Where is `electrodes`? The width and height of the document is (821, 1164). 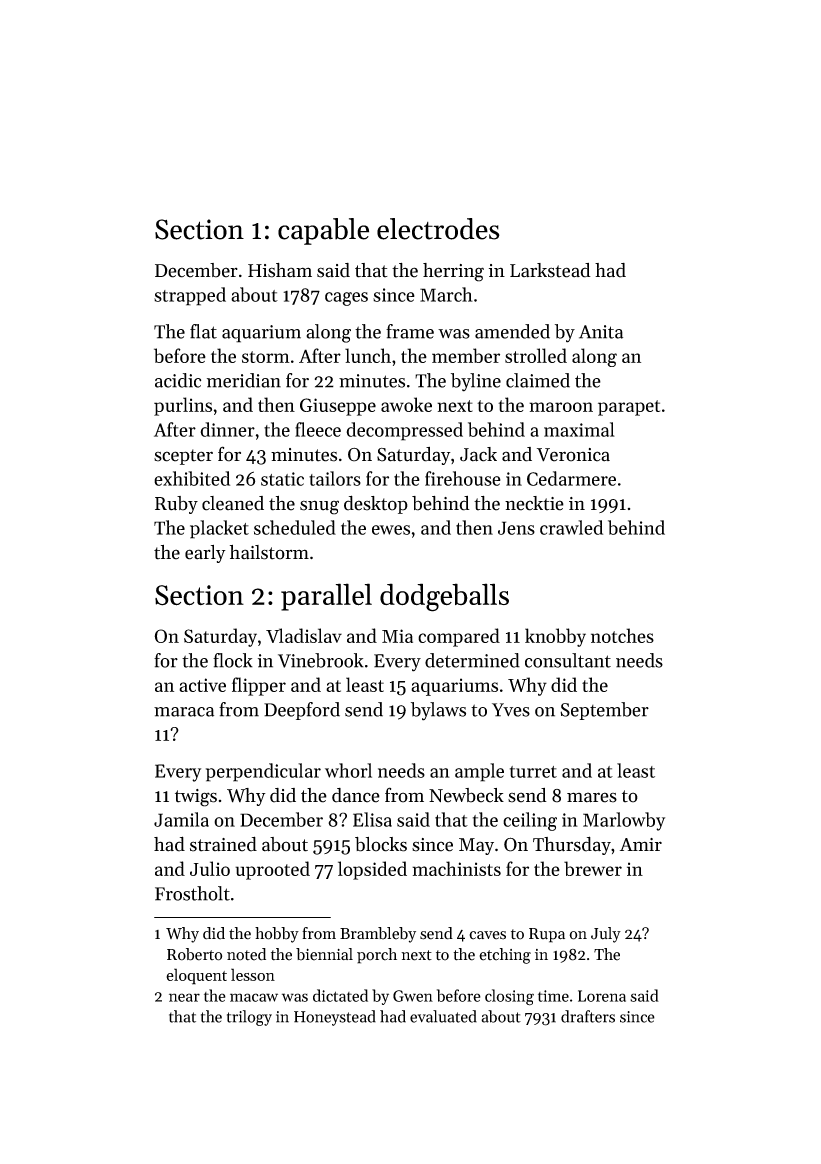
electrodes is located at coordinates (438, 229).
